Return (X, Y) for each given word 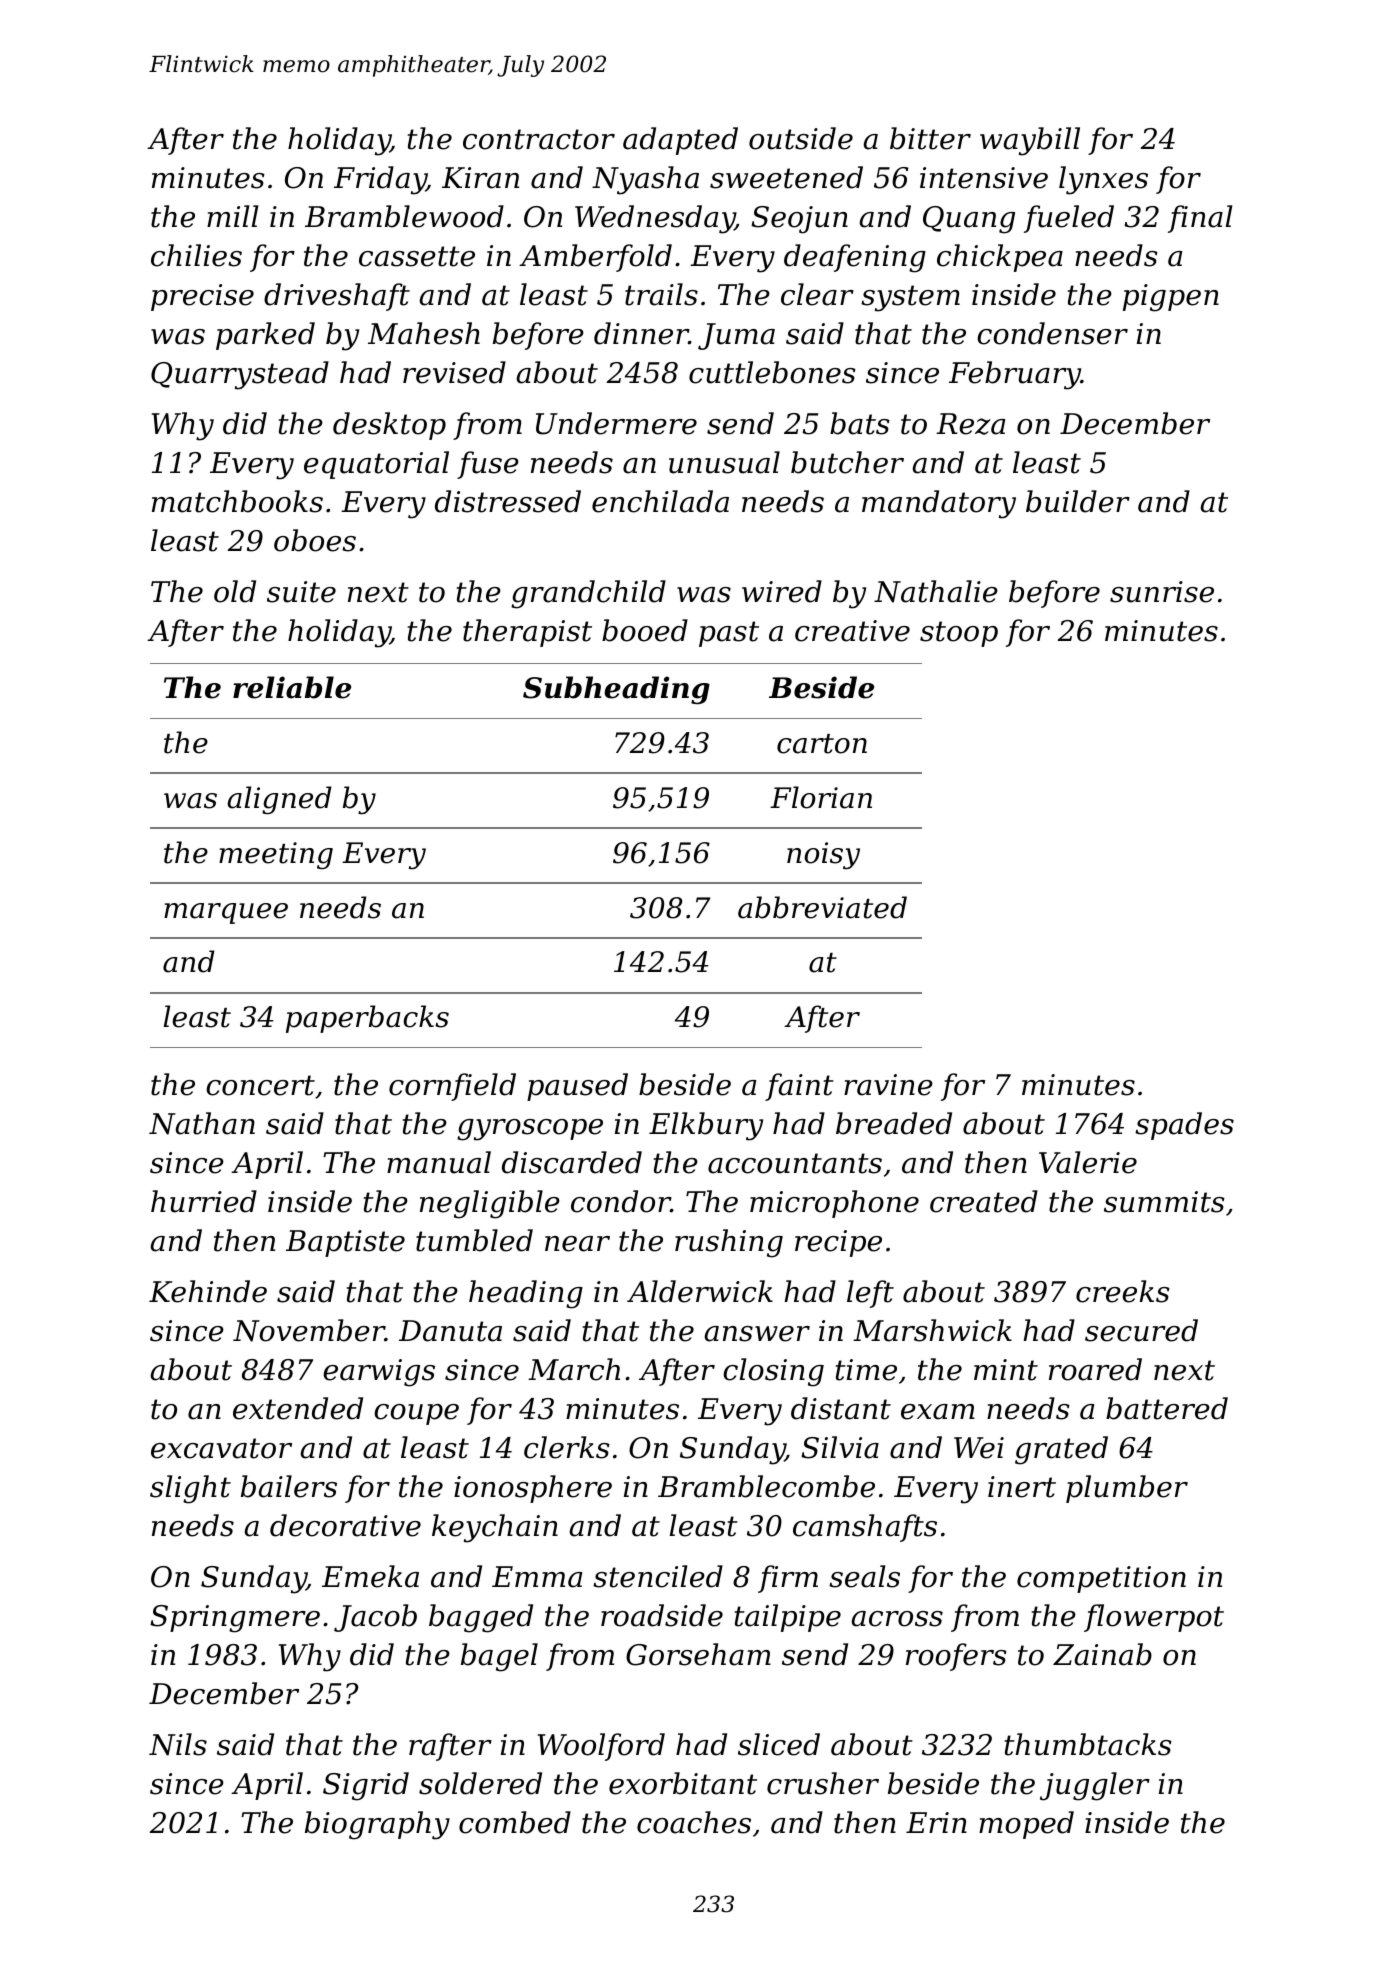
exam (938, 1412)
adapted (680, 141)
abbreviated (822, 907)
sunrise (1162, 592)
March (574, 1369)
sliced (779, 1744)
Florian (821, 797)
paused (577, 1087)
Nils (178, 1744)
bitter (930, 138)
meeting (276, 855)
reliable (292, 687)
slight (190, 1489)
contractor (539, 139)
